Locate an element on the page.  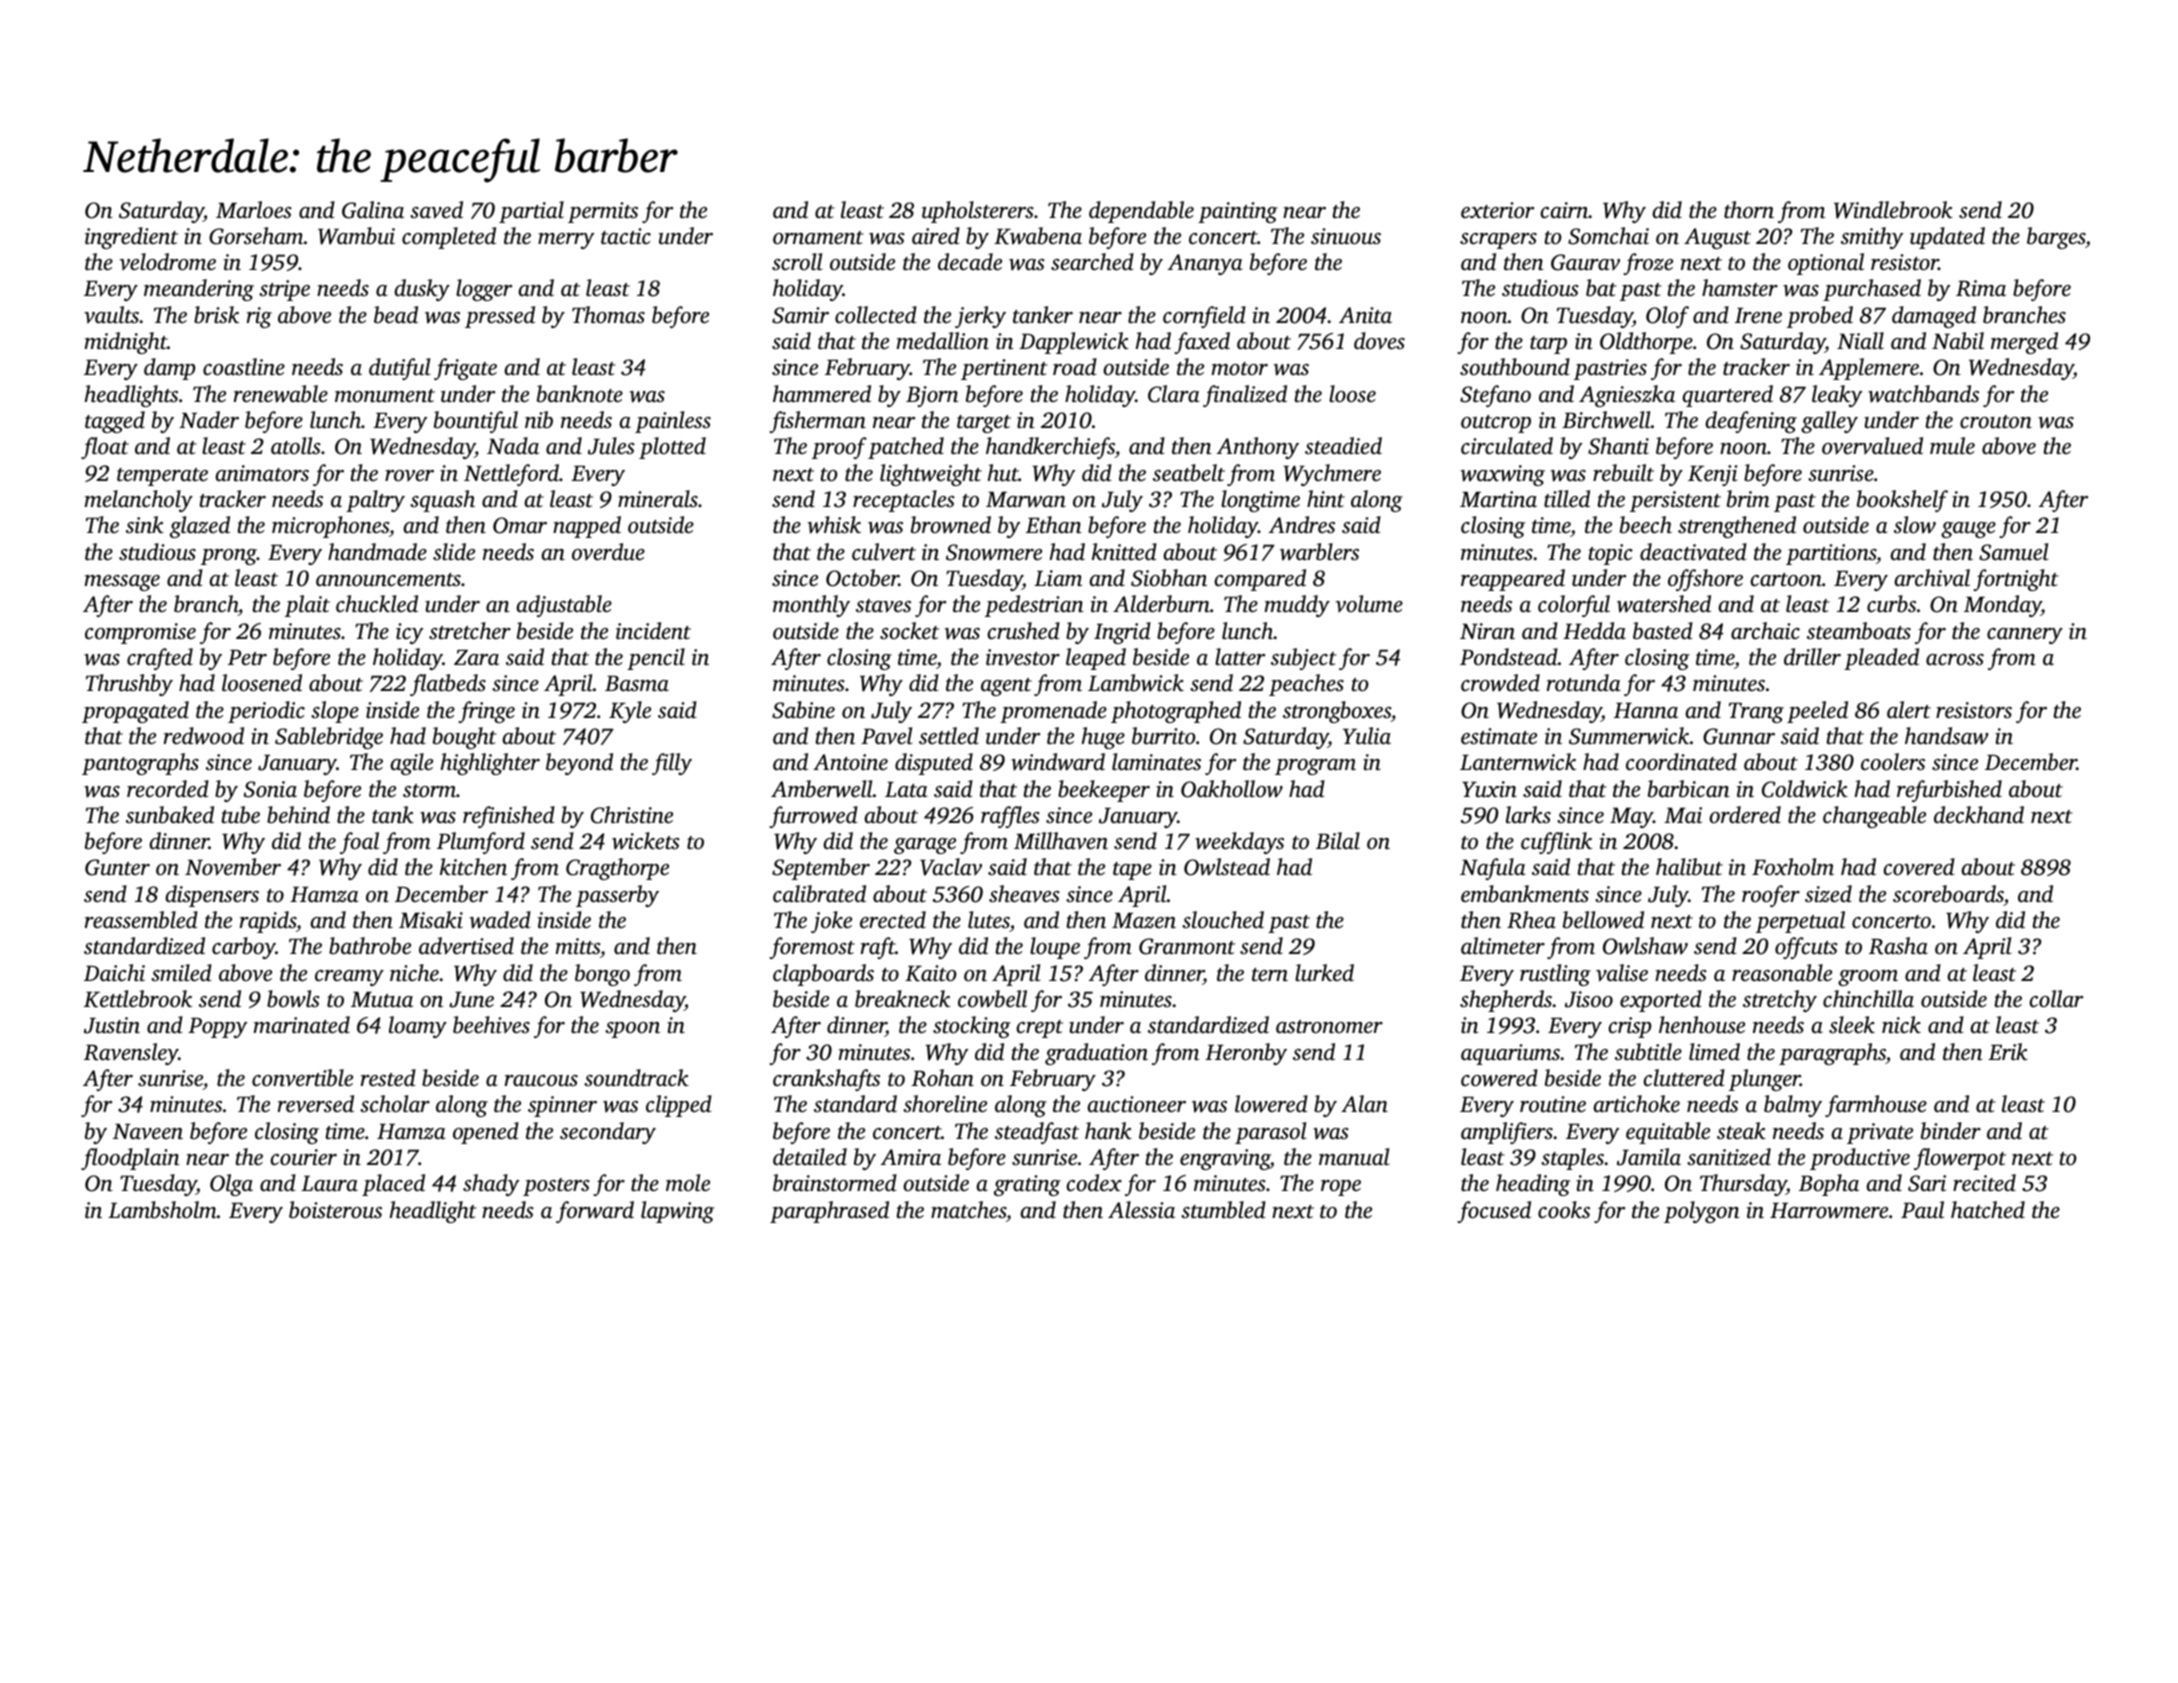
opened is located at coordinates (486, 1133).
